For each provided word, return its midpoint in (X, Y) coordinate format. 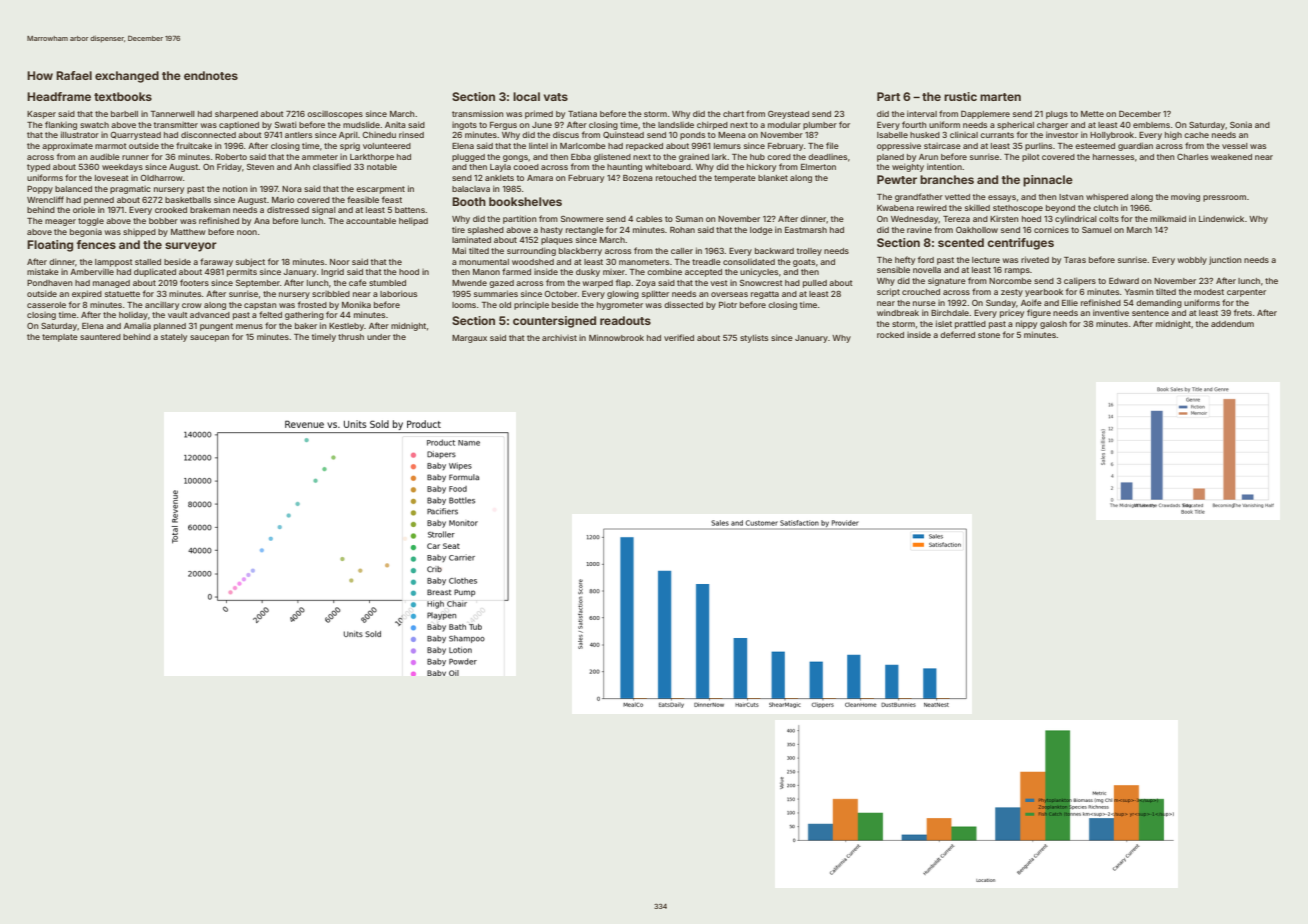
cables (649, 219)
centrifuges (1020, 244)
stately (174, 338)
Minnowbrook (616, 337)
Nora (292, 189)
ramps (1017, 271)
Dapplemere (985, 114)
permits (242, 272)
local (526, 96)
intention (944, 166)
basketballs (188, 200)
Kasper (41, 115)
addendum (1232, 324)
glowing (623, 294)
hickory (761, 167)
